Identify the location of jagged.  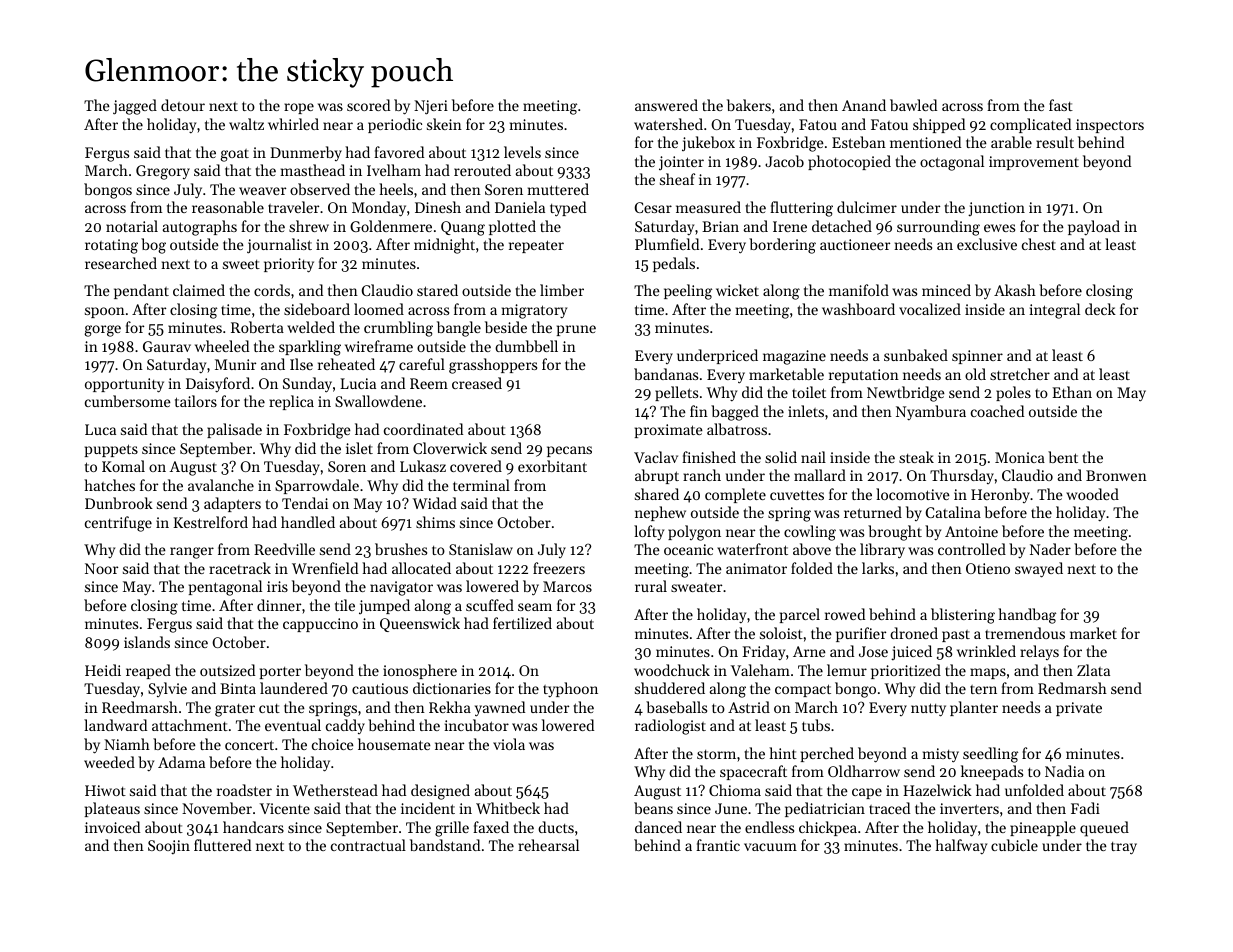
(135, 107).
